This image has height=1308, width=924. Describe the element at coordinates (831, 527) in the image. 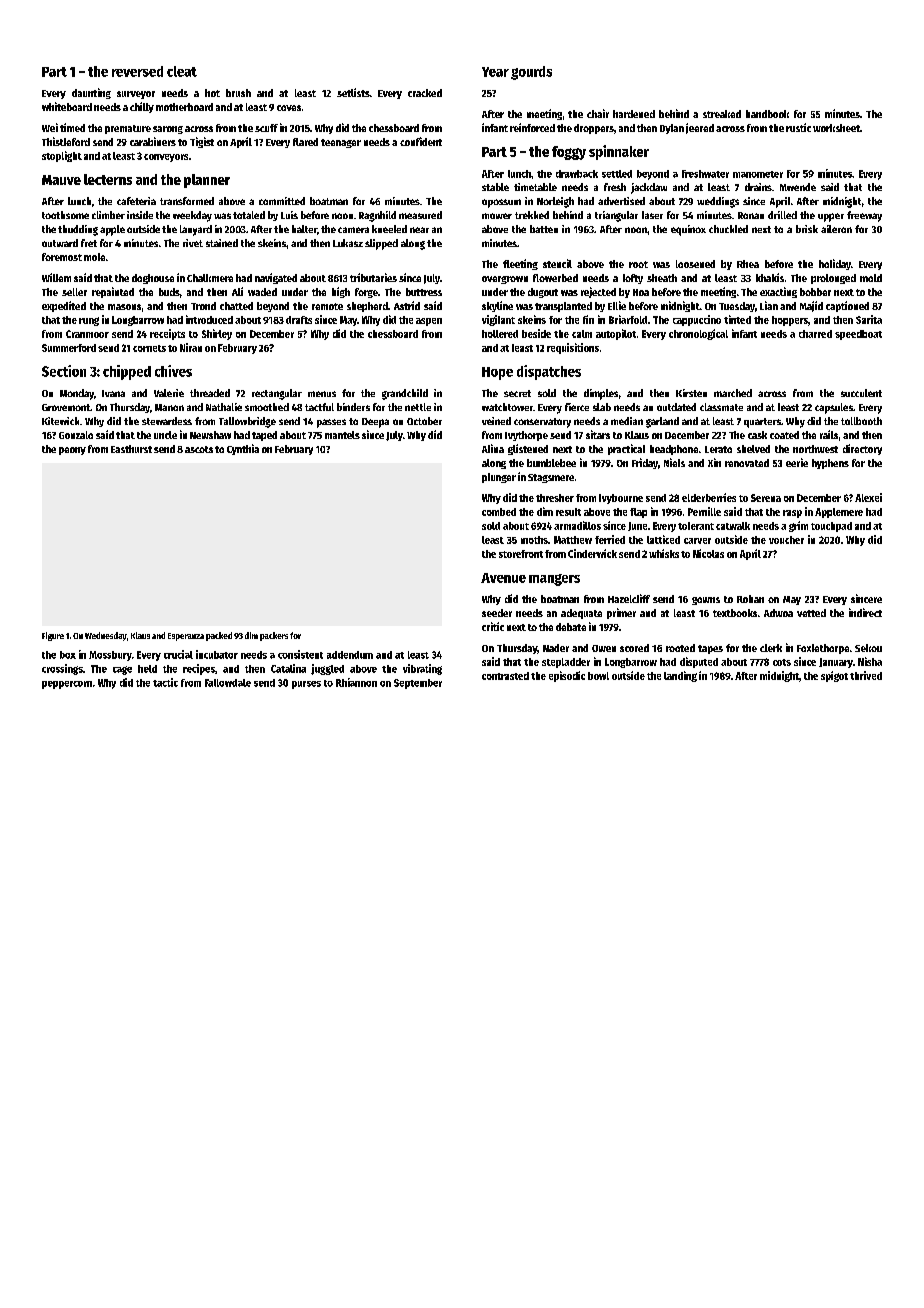

I see `touchpad` at that location.
